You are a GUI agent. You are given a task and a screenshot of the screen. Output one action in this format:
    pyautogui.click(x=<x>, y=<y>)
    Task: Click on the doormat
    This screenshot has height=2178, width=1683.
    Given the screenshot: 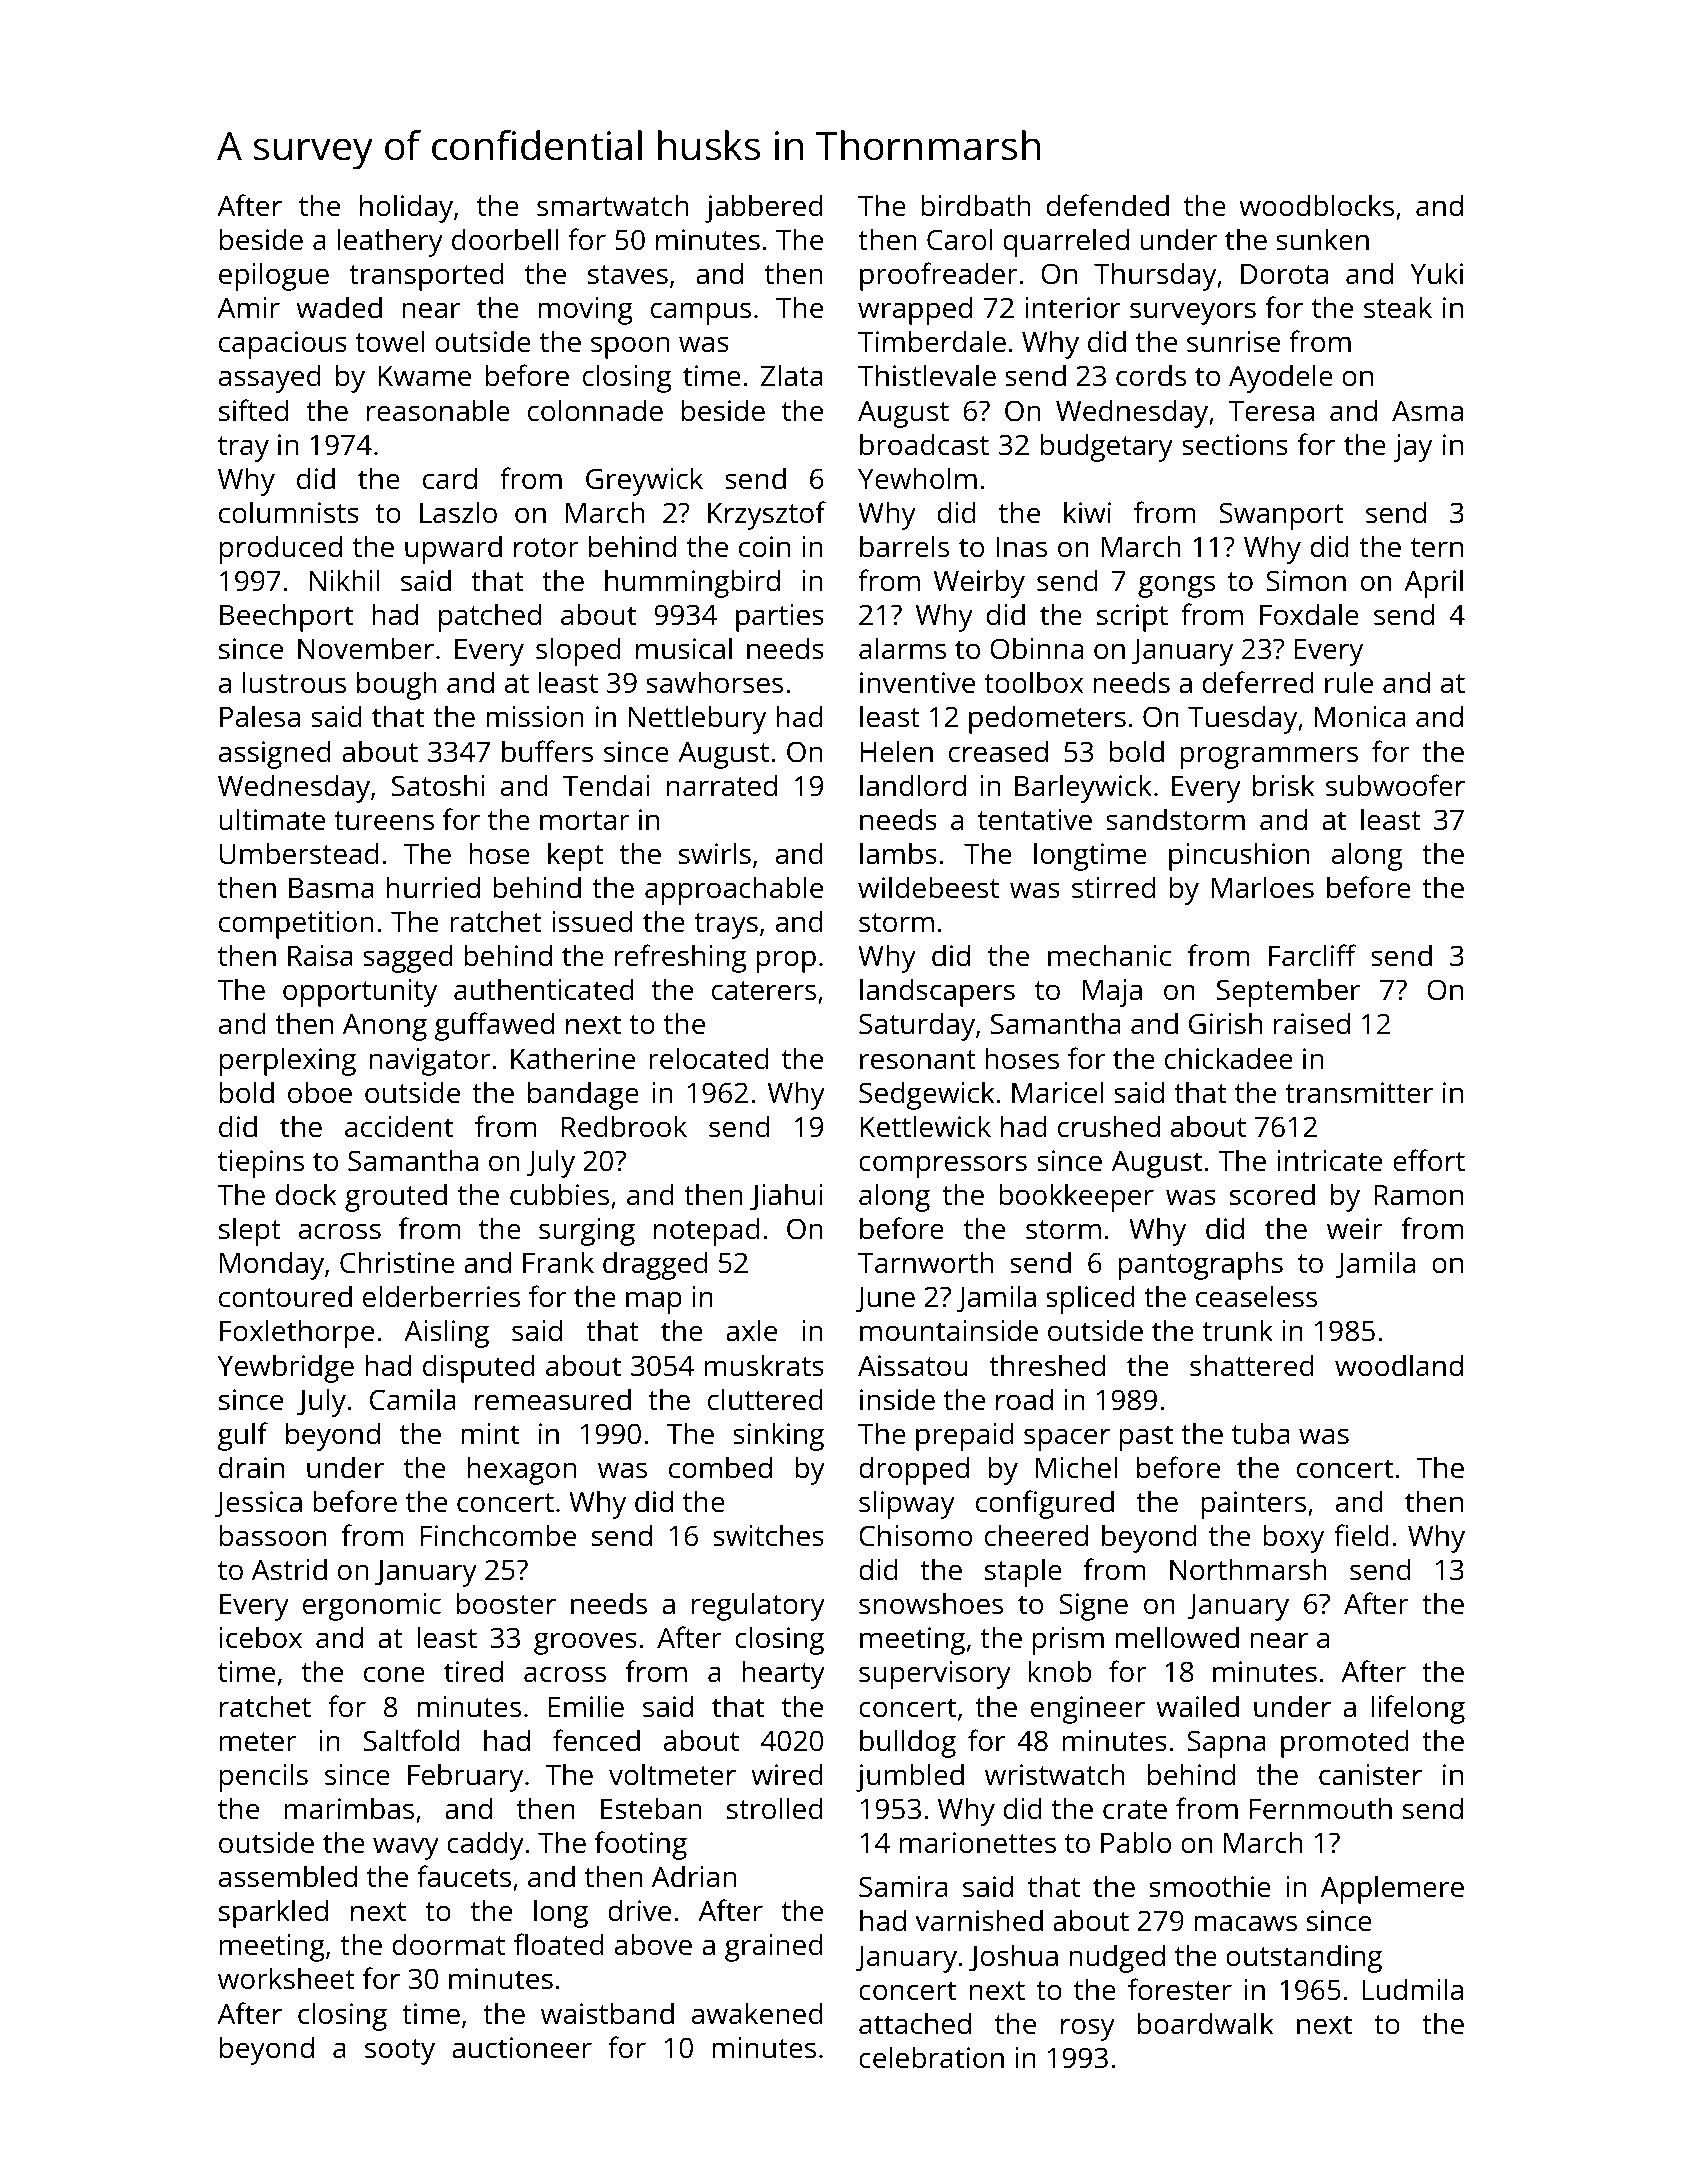 What is the action you would take?
    pyautogui.click(x=449, y=1944)
